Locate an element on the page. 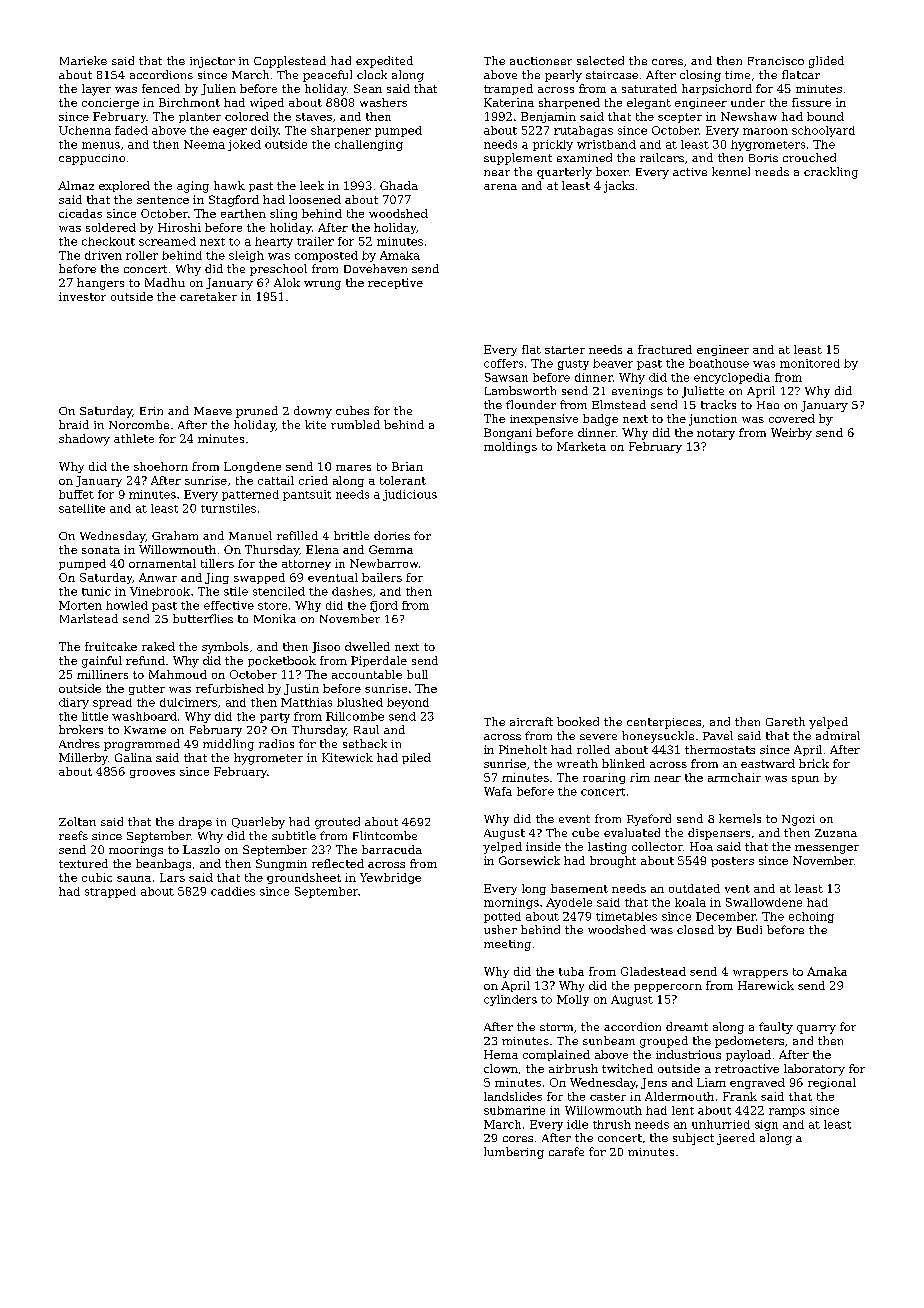 This page has width=924, height=1308. schoolyard is located at coordinates (823, 131).
